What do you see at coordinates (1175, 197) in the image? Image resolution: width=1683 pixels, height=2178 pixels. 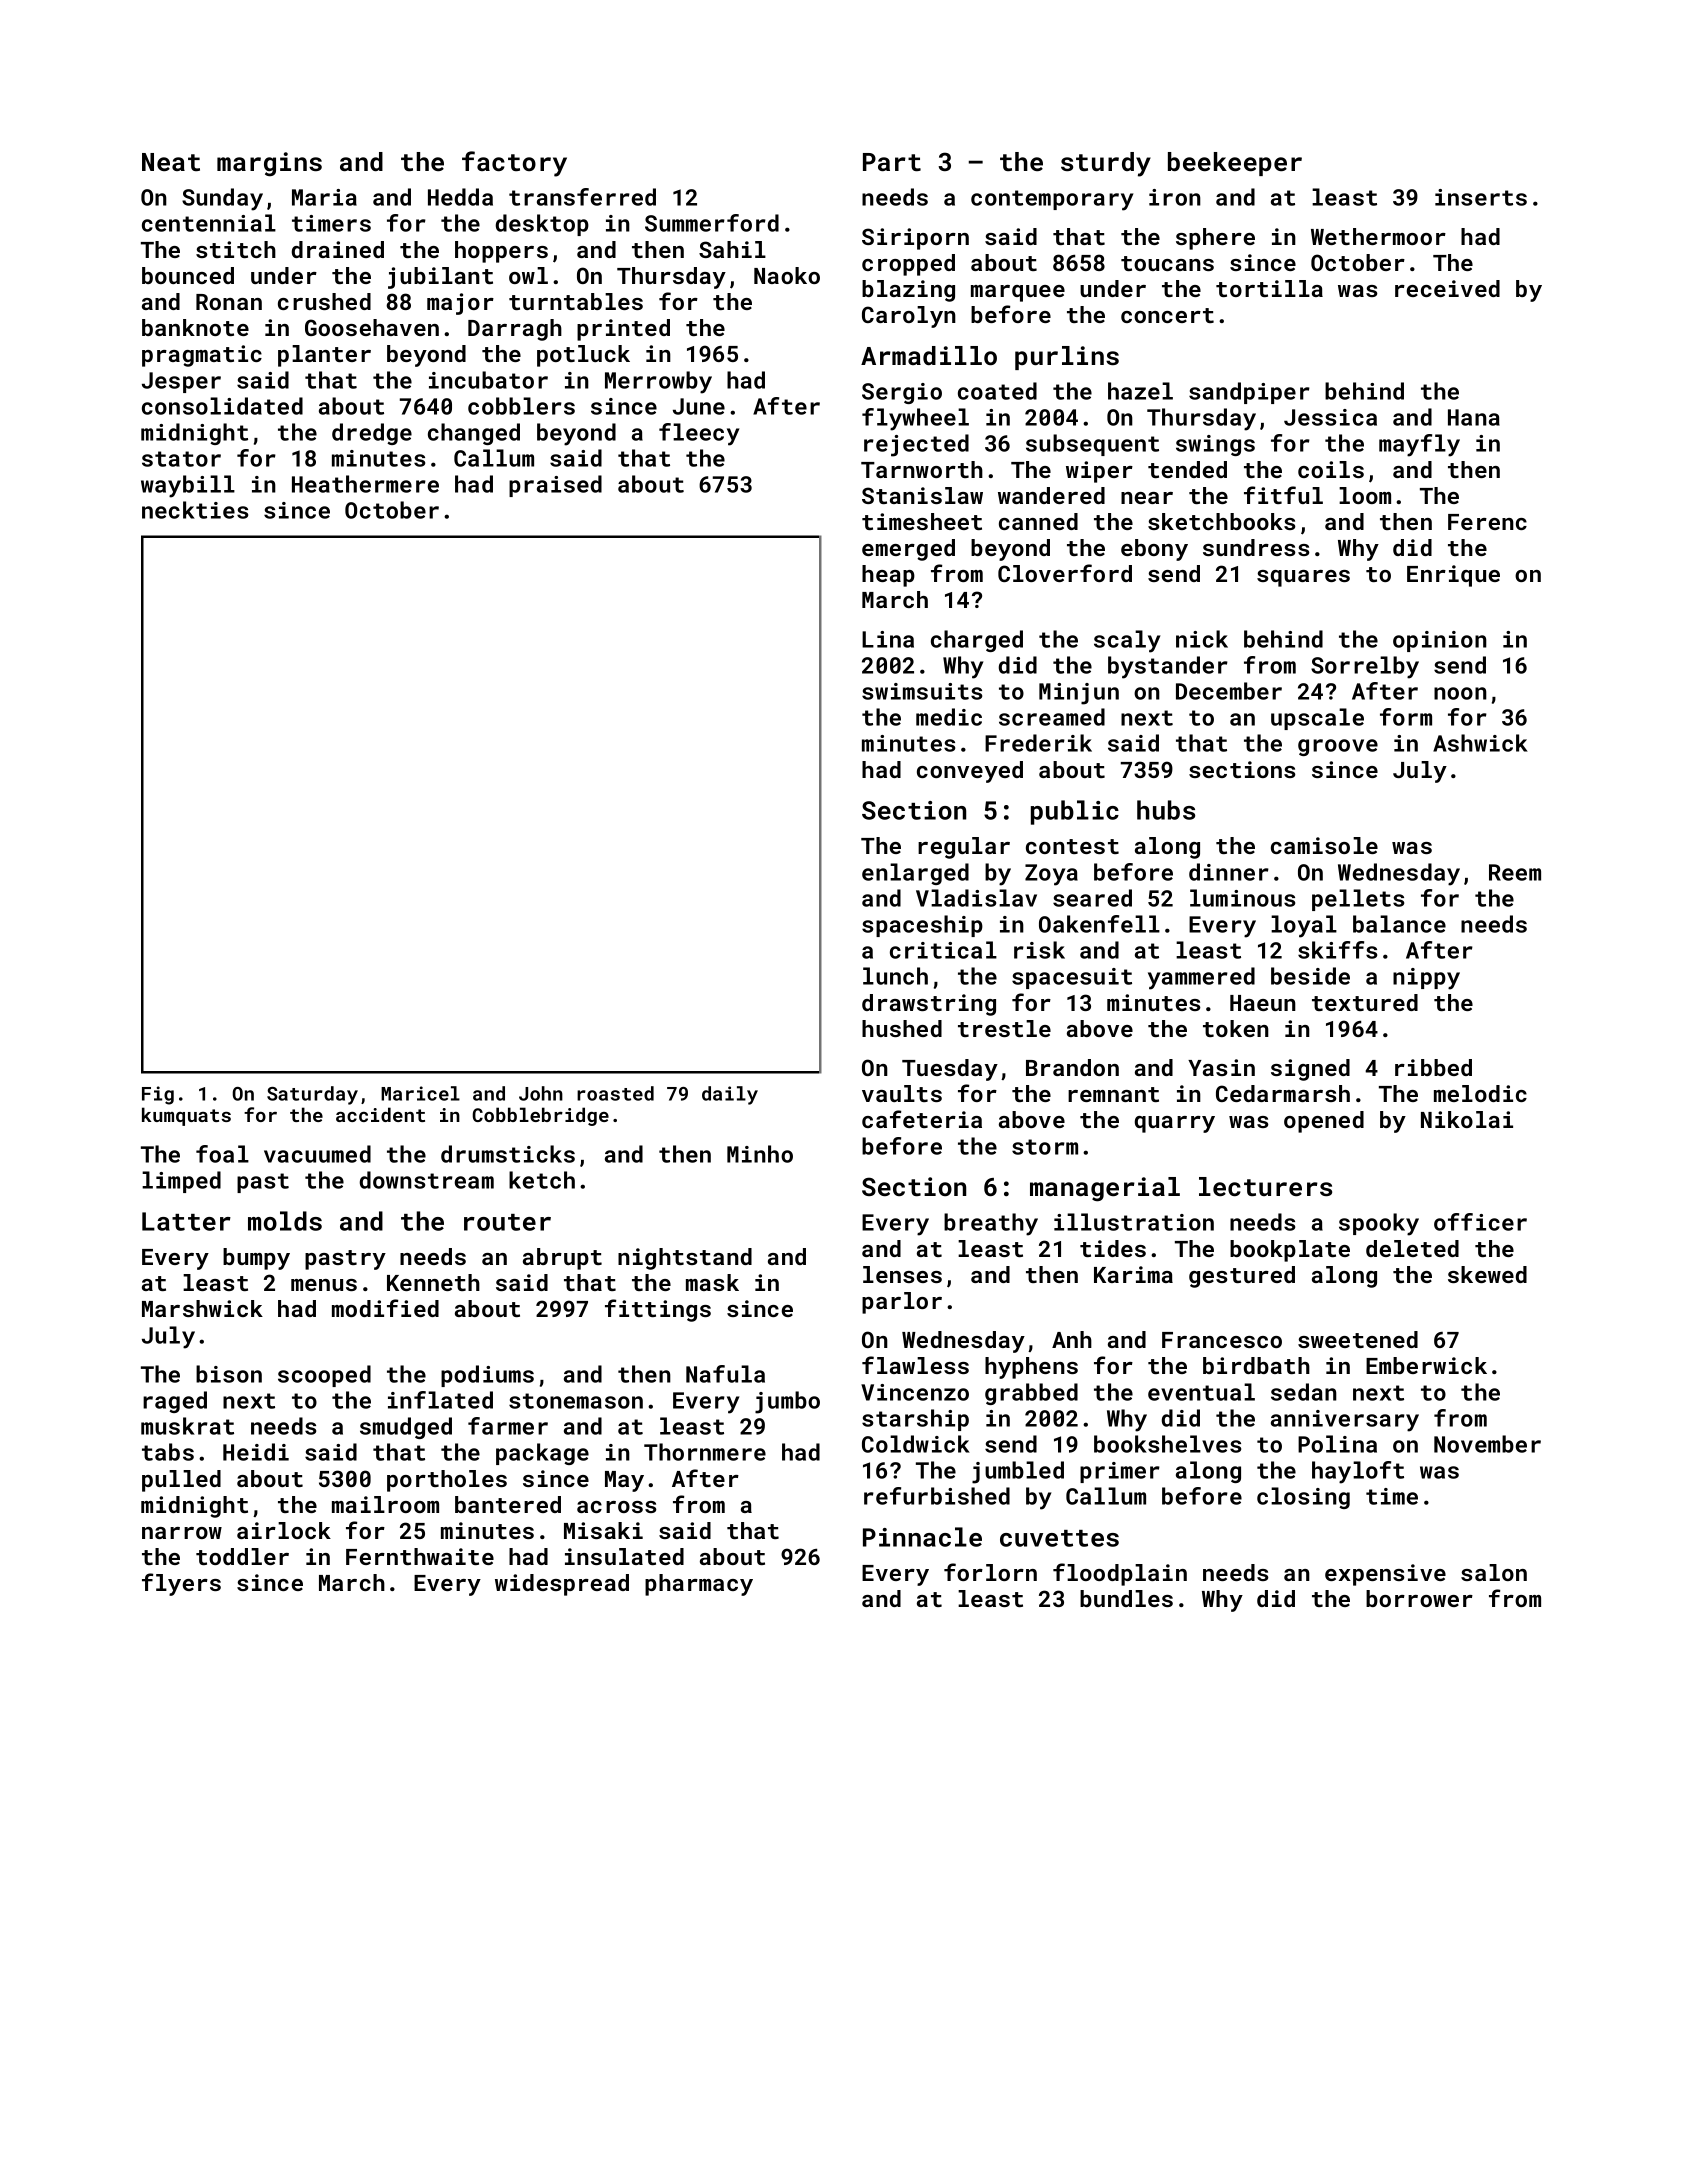 I see `iron` at bounding box center [1175, 197].
